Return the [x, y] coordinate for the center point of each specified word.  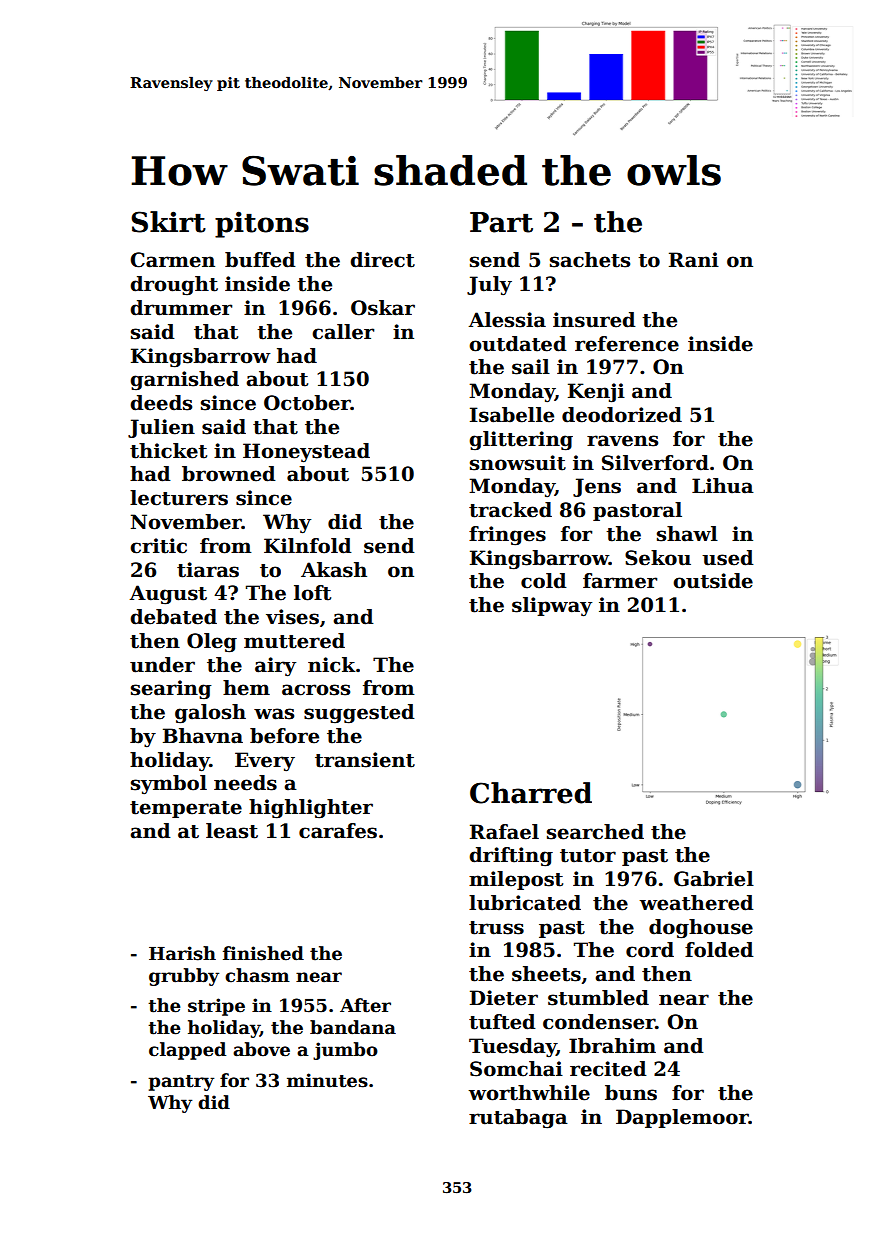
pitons [262, 224]
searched [595, 832]
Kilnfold [308, 546]
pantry [181, 1083]
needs [245, 783]
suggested [359, 714]
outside [713, 581]
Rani [694, 260]
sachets [590, 260]
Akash [334, 570]
